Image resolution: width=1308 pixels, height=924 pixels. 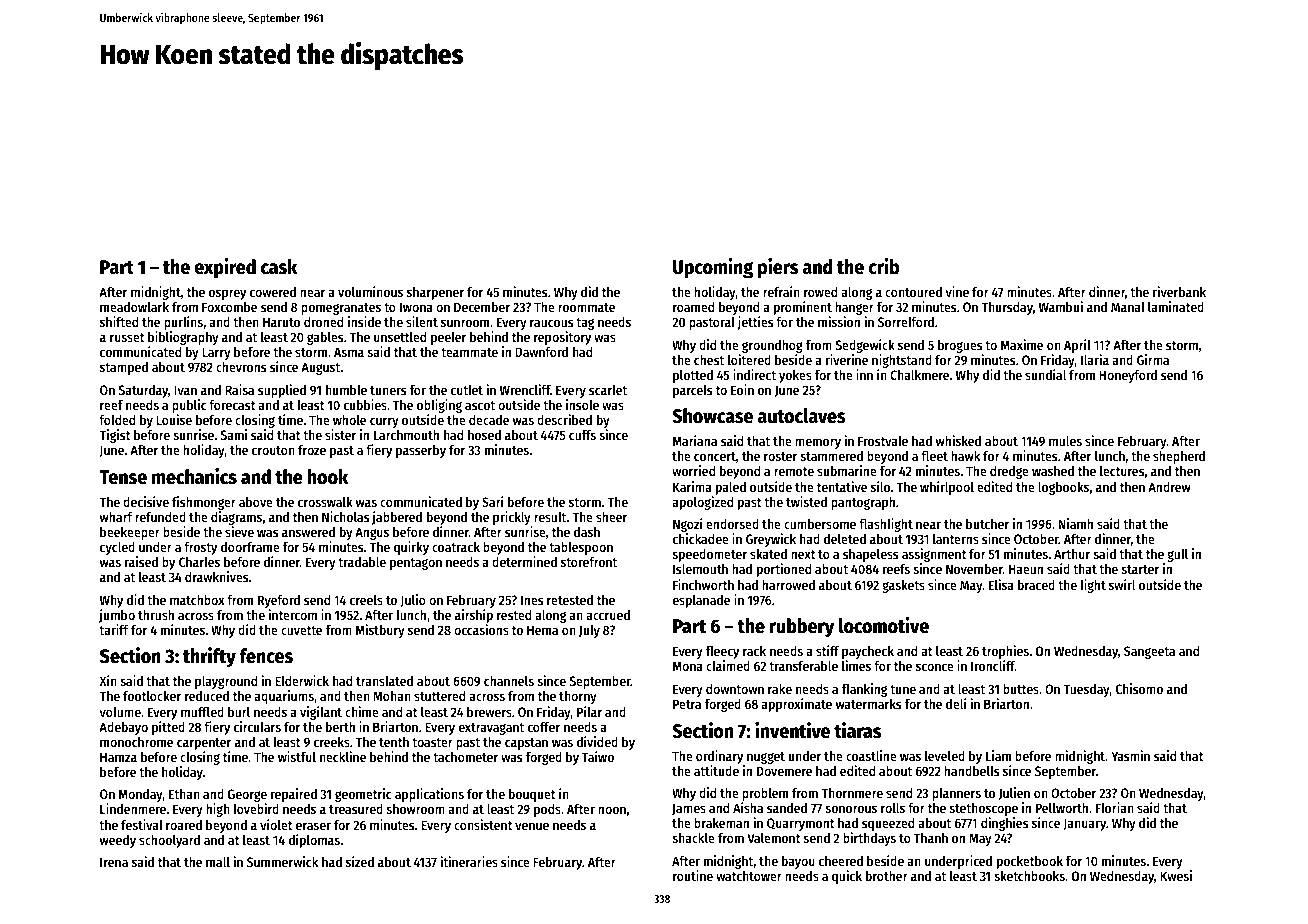 What do you see at coordinates (360, 861) in the image?
I see `sized` at bounding box center [360, 861].
